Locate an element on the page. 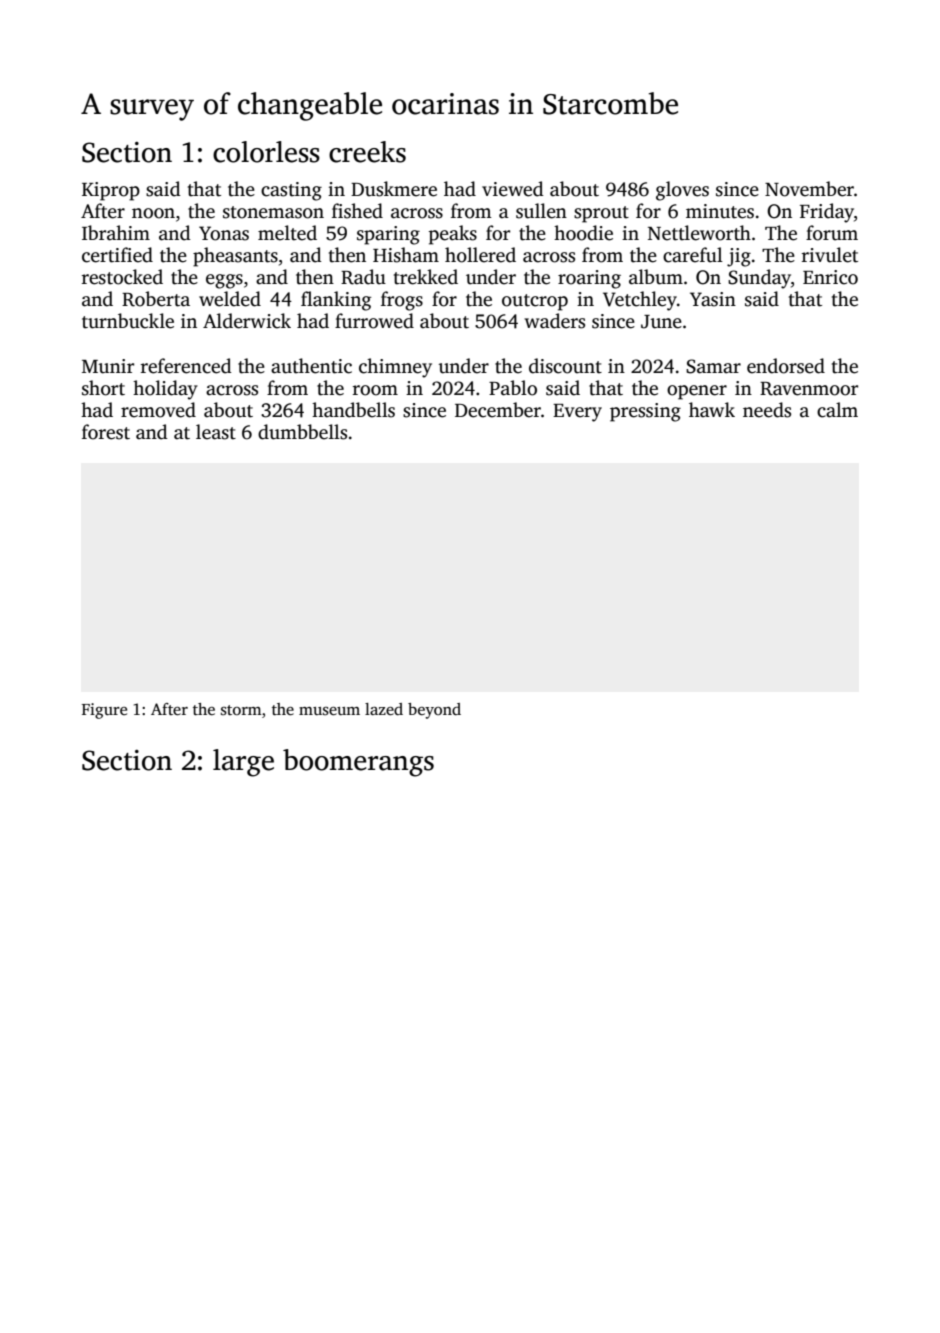  hollered is located at coordinates (480, 255).
